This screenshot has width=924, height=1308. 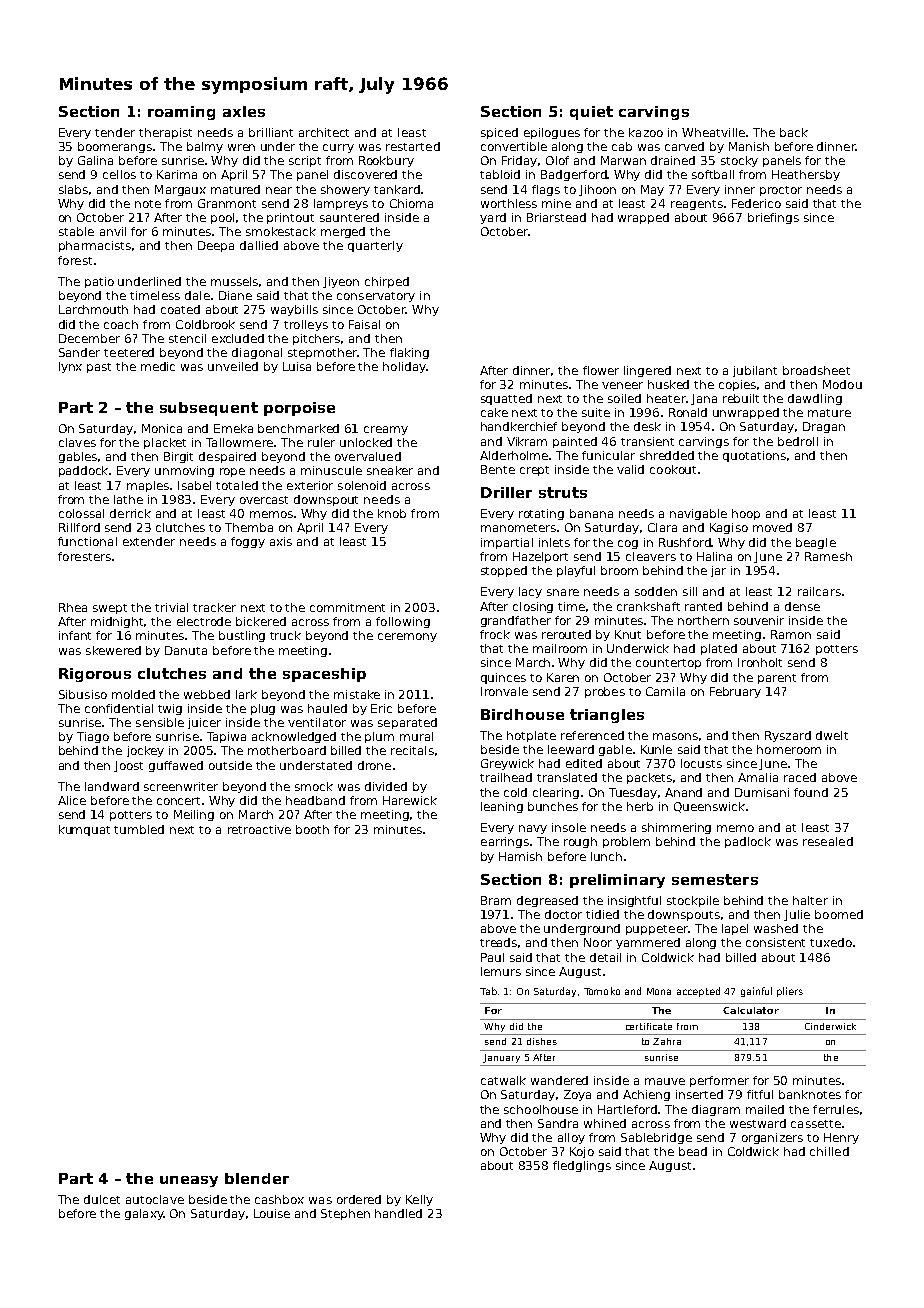 What do you see at coordinates (387, 282) in the screenshot?
I see `chirped` at bounding box center [387, 282].
